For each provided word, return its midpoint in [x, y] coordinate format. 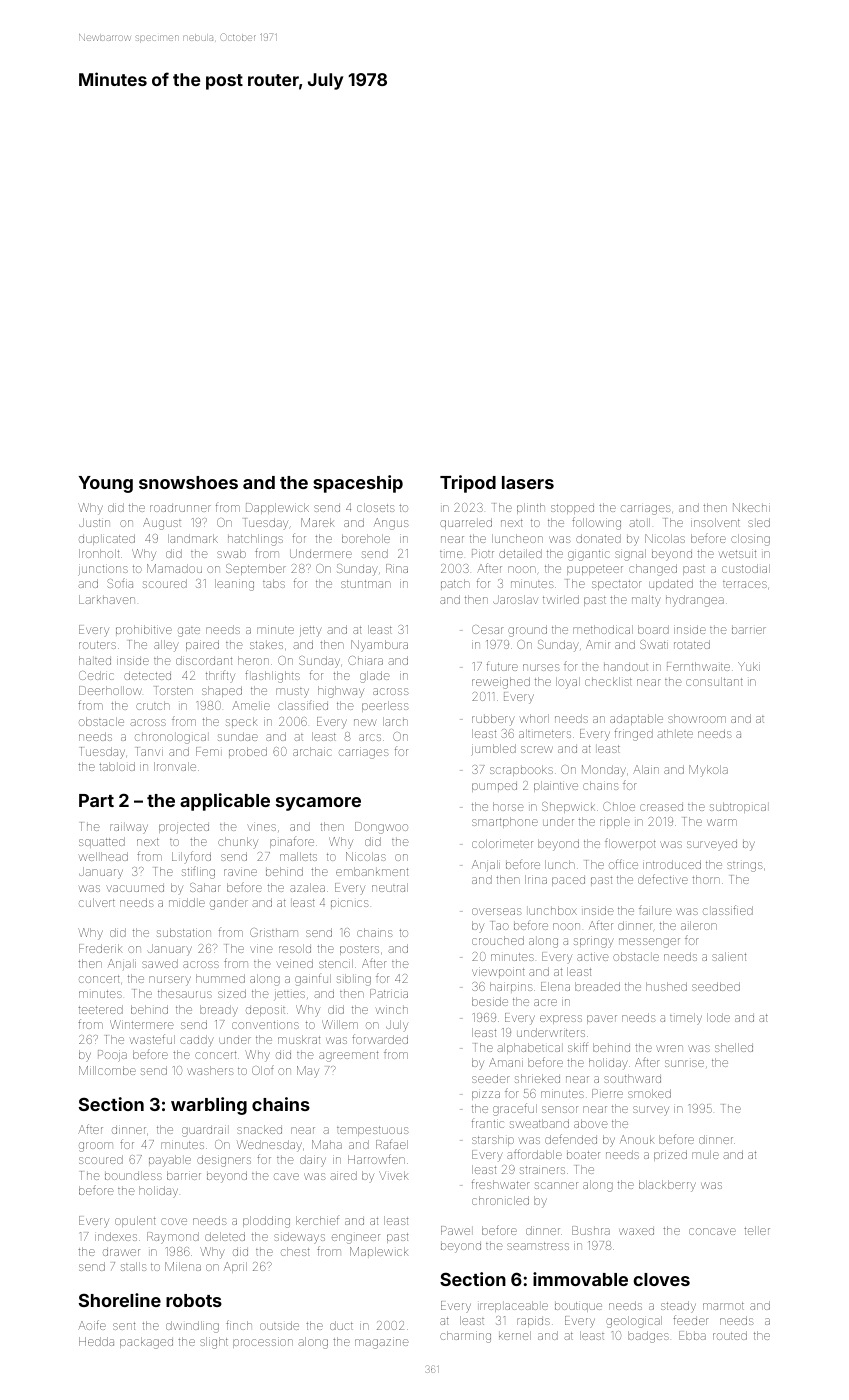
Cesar [488, 629]
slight [214, 1343]
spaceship [358, 484]
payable [170, 1161]
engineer [356, 1239]
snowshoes [188, 482]
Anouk [637, 1139]
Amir [598, 644]
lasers [528, 482]
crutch [153, 705]
